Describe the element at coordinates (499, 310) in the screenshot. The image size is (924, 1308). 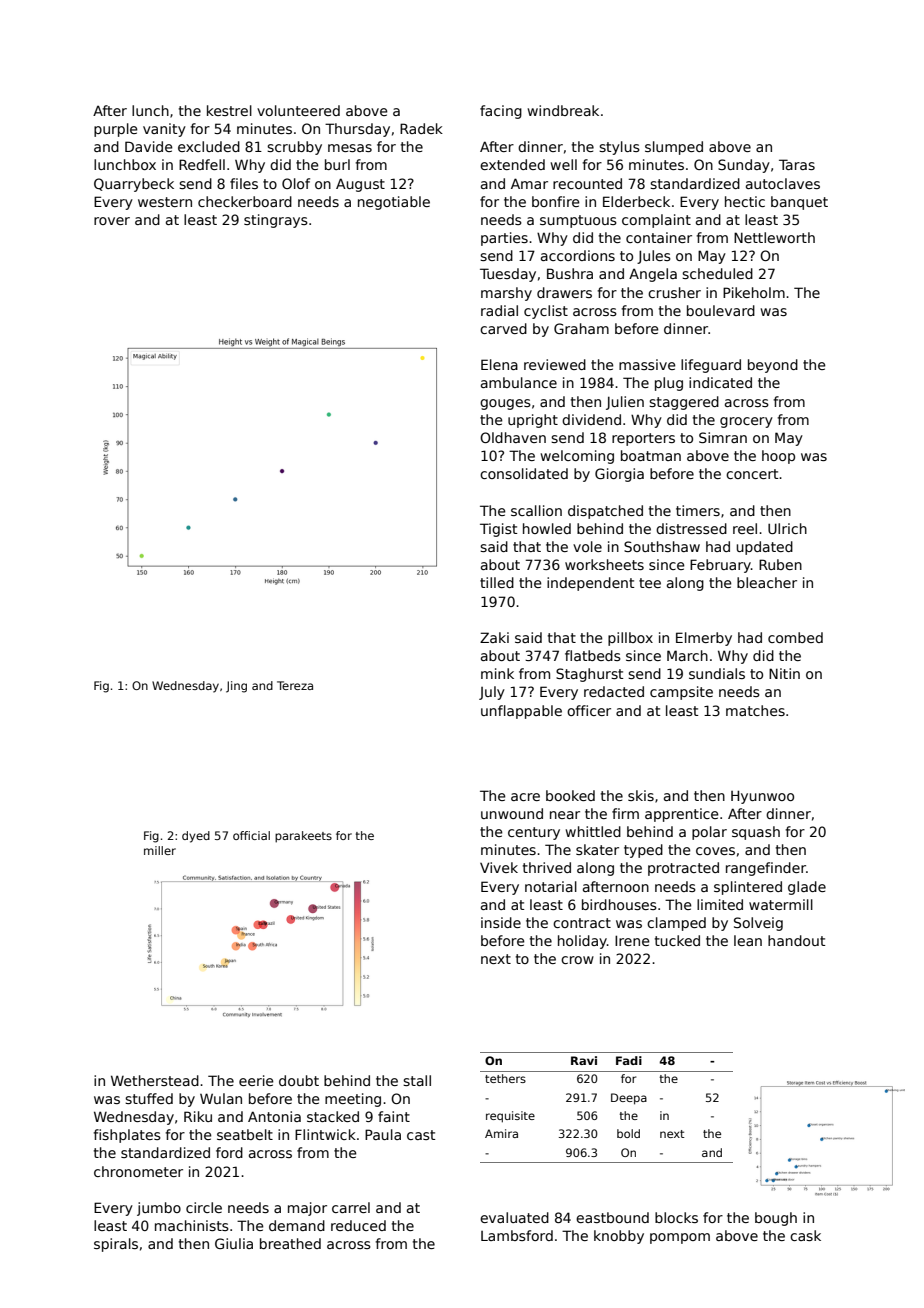
I see `radial` at that location.
